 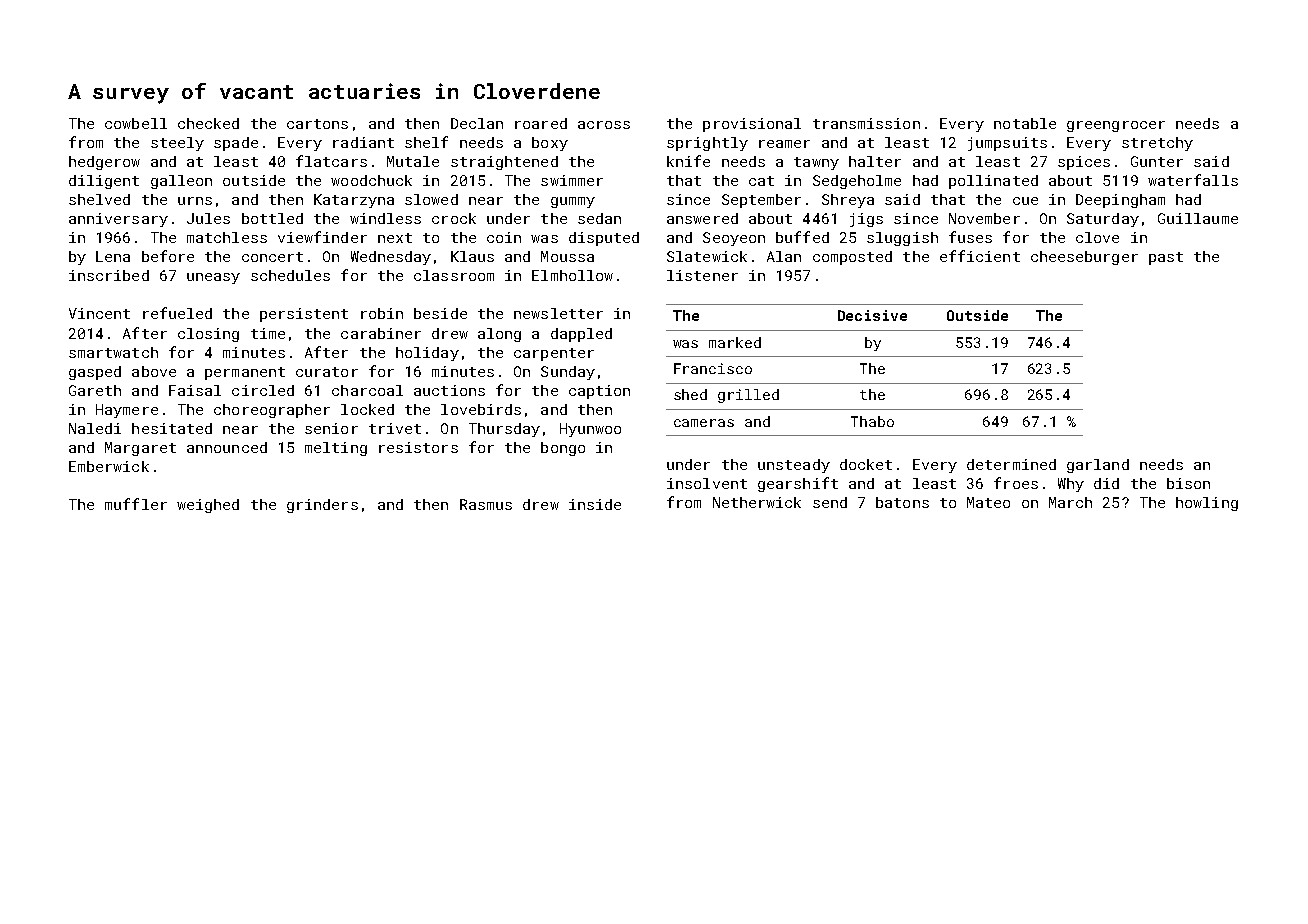 I want to click on bottled, so click(x=272, y=218).
